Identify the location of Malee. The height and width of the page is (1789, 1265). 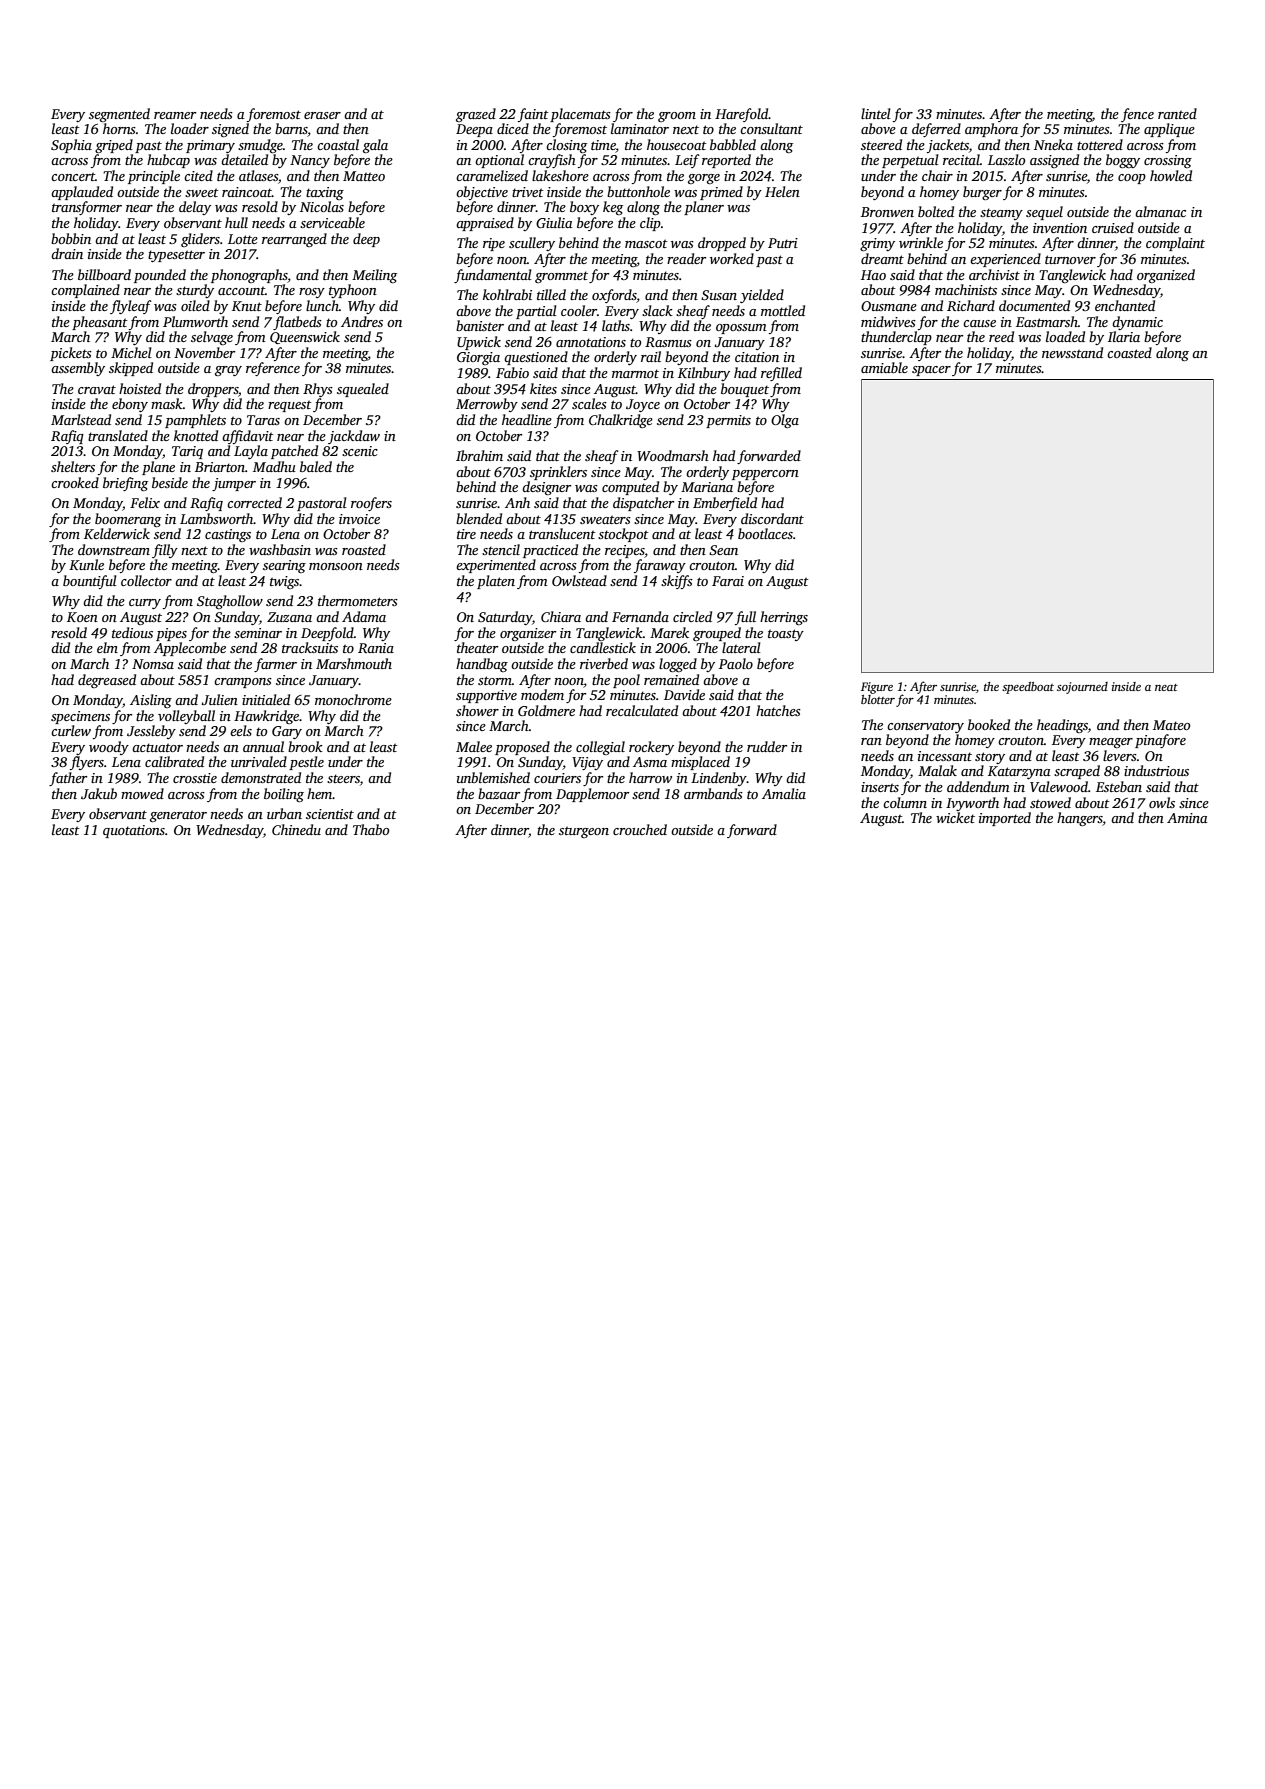
(474, 746).
